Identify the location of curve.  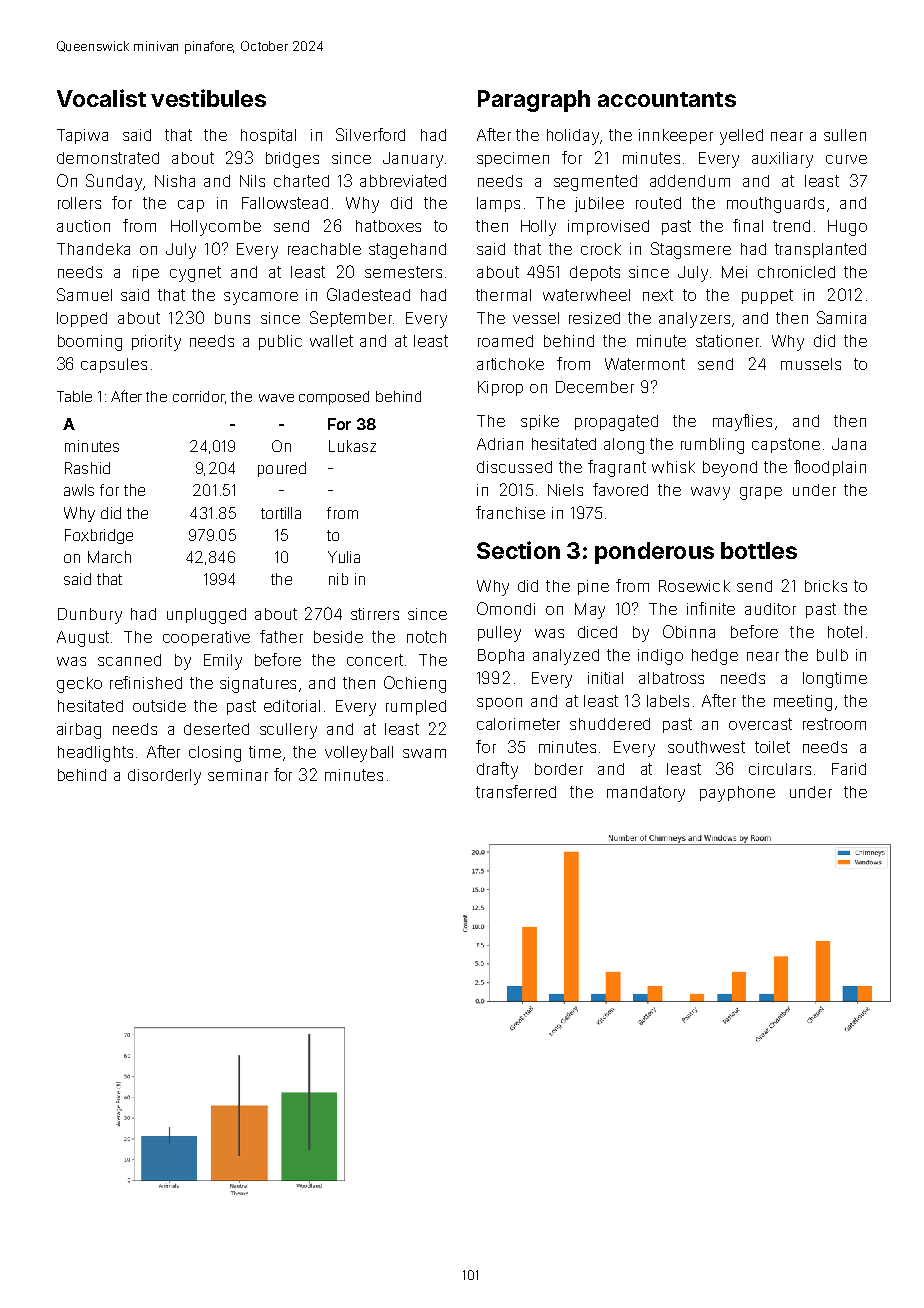
(846, 159).
